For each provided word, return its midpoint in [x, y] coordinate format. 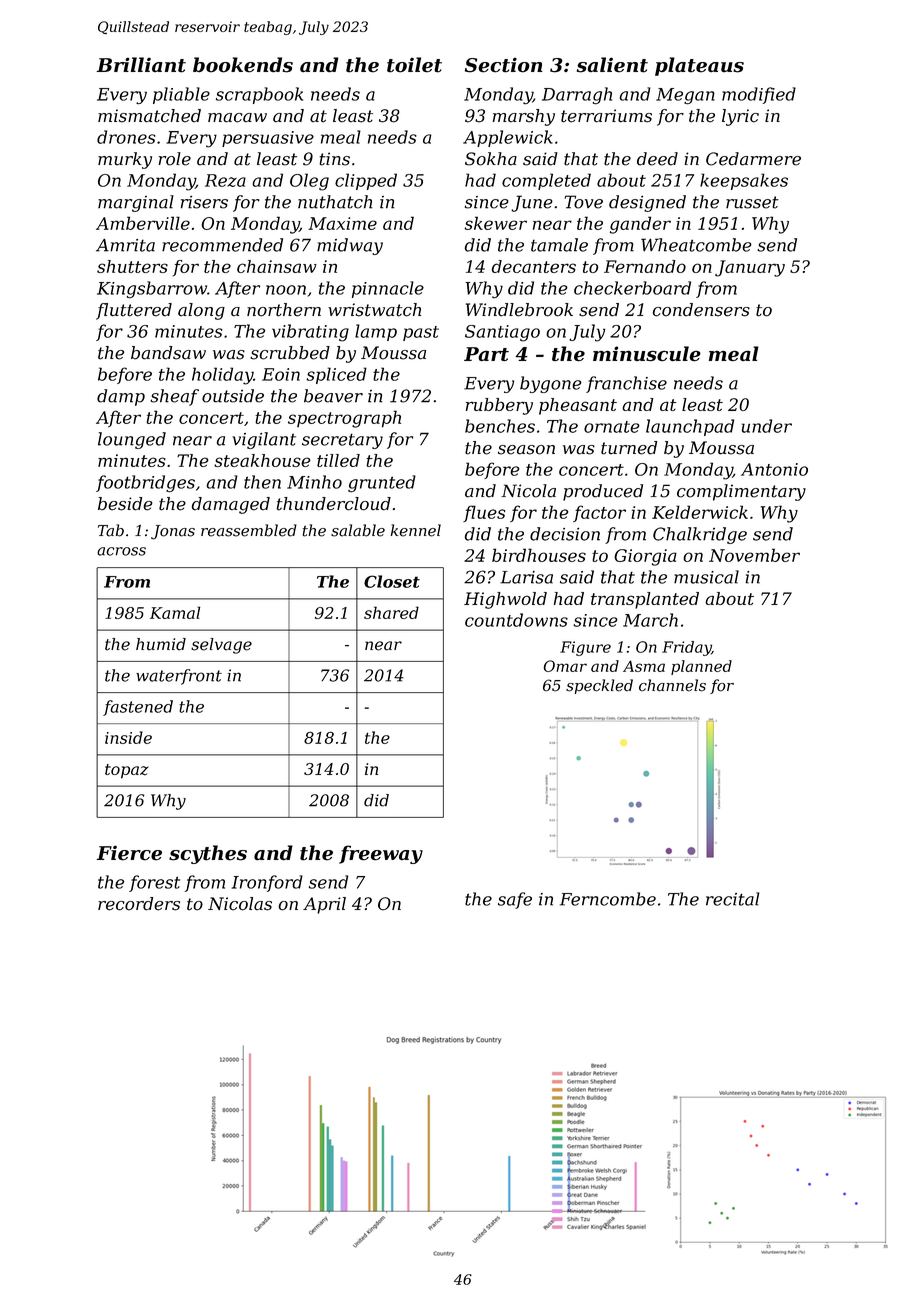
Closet [392, 581]
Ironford [267, 883]
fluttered [134, 311]
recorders [139, 904]
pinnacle [388, 289]
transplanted [645, 600]
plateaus [699, 66]
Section [504, 65]
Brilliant [141, 65]
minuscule [647, 354]
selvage [221, 646]
